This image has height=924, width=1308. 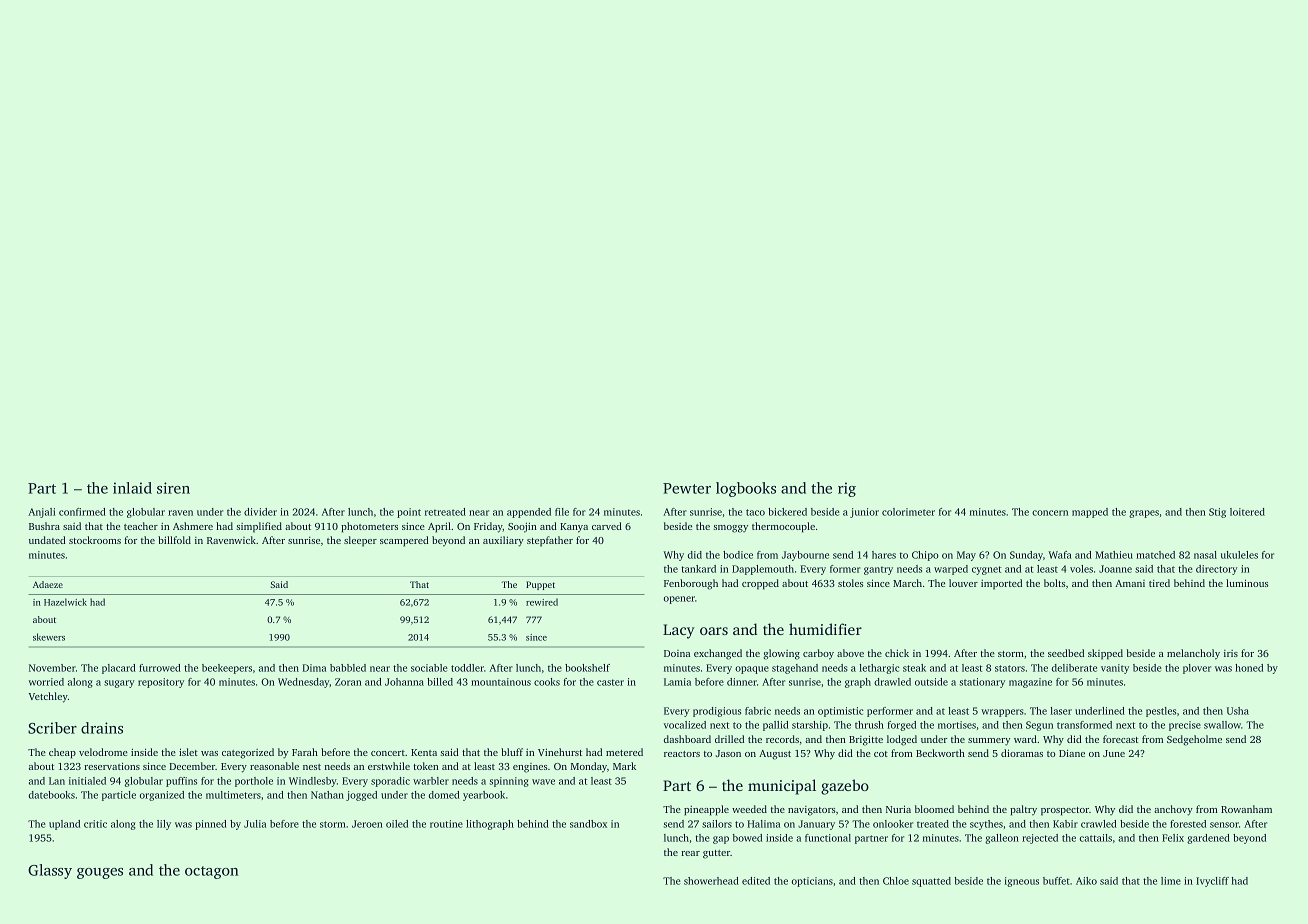 I want to click on octagon, so click(x=212, y=872).
